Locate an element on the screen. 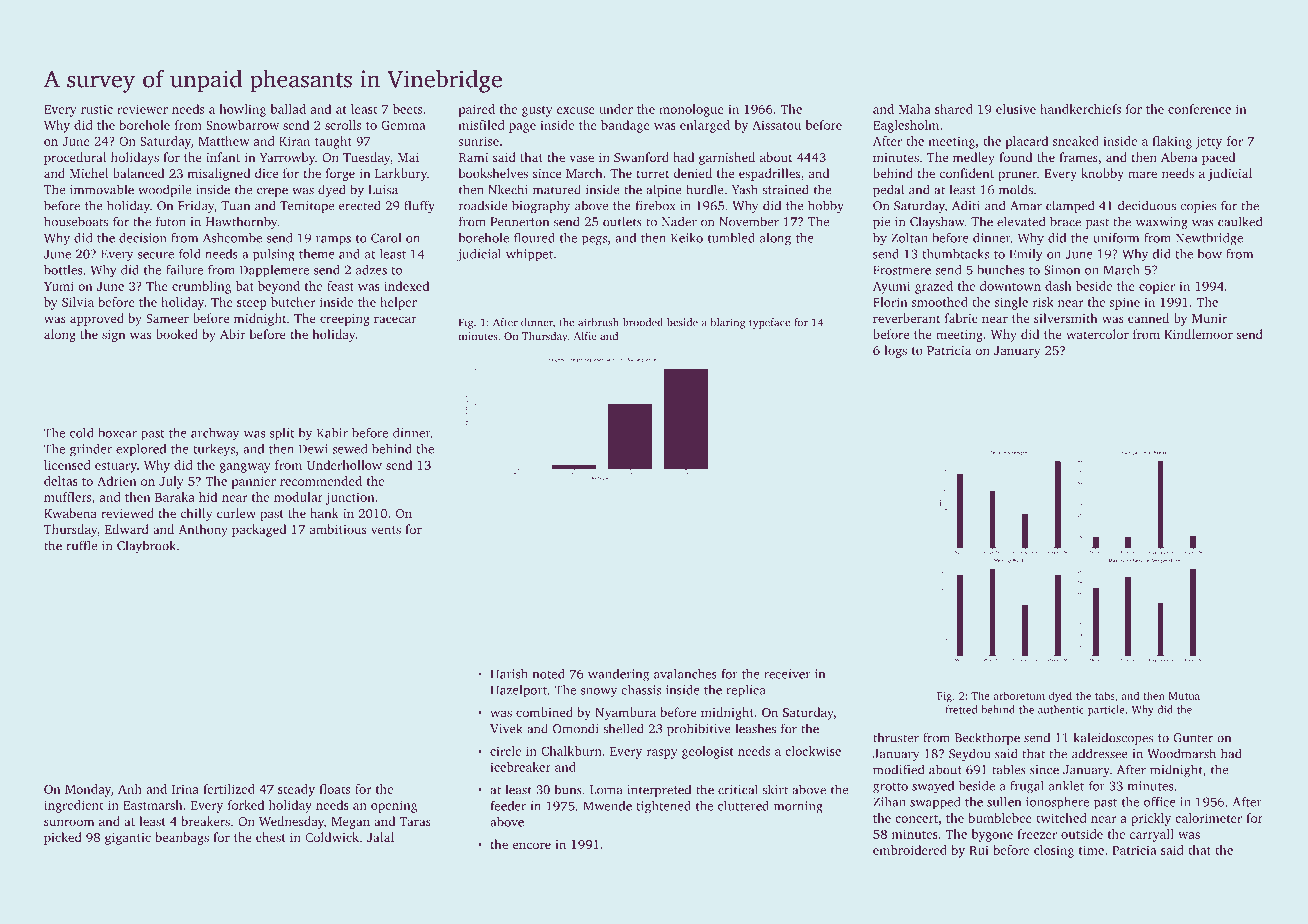 This screenshot has width=1308, height=924. arboretum is located at coordinates (1019, 695).
